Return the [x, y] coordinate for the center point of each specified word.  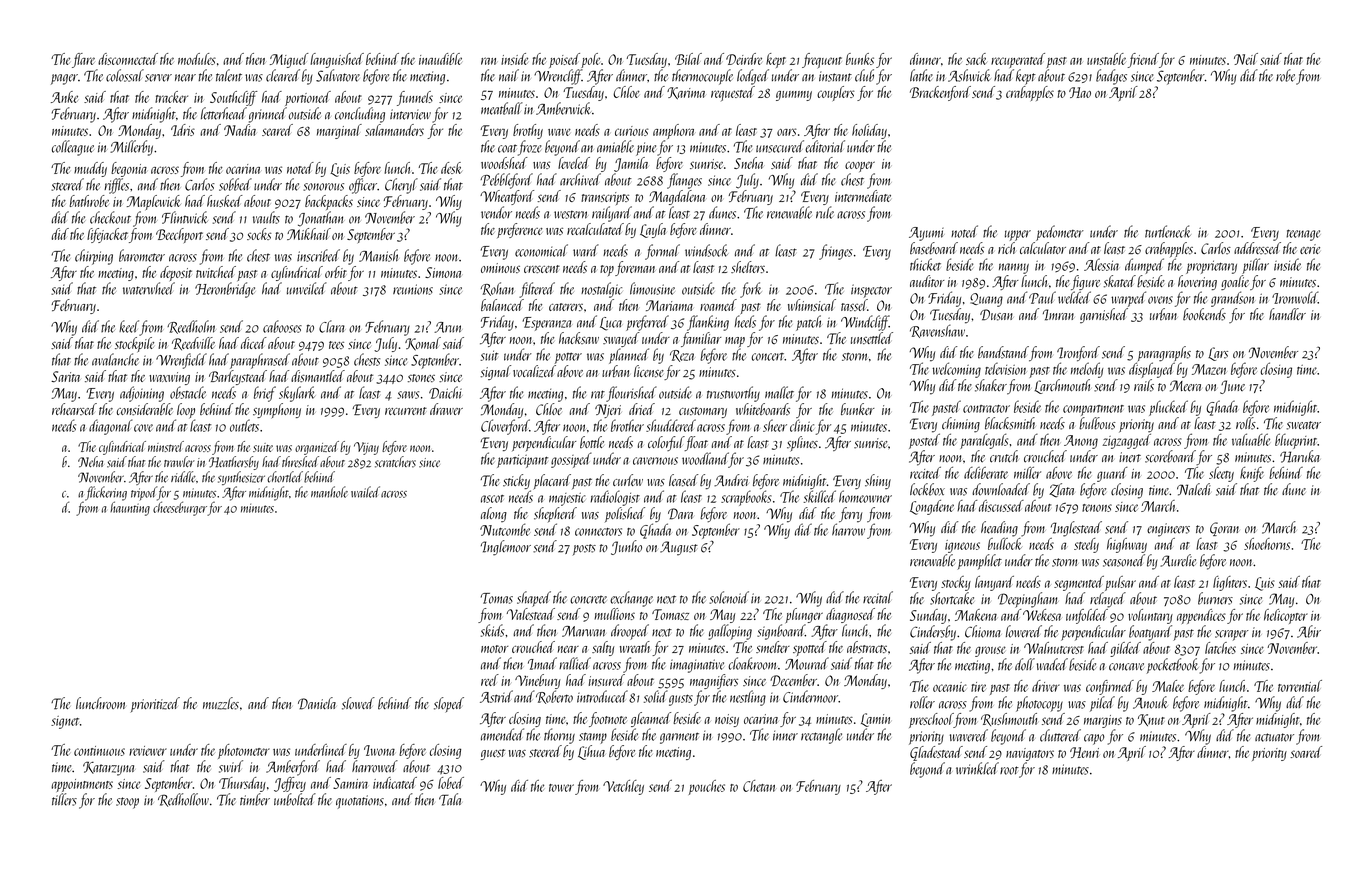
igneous [962, 546]
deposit [176, 273]
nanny [1014, 268]
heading [999, 529]
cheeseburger [180, 508]
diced [254, 343]
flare [83, 60]
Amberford [293, 768]
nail [509, 75]
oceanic [949, 687]
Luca [611, 324]
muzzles [221, 703]
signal [495, 372]
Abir [1309, 631]
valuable [1251, 439]
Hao [1080, 92]
